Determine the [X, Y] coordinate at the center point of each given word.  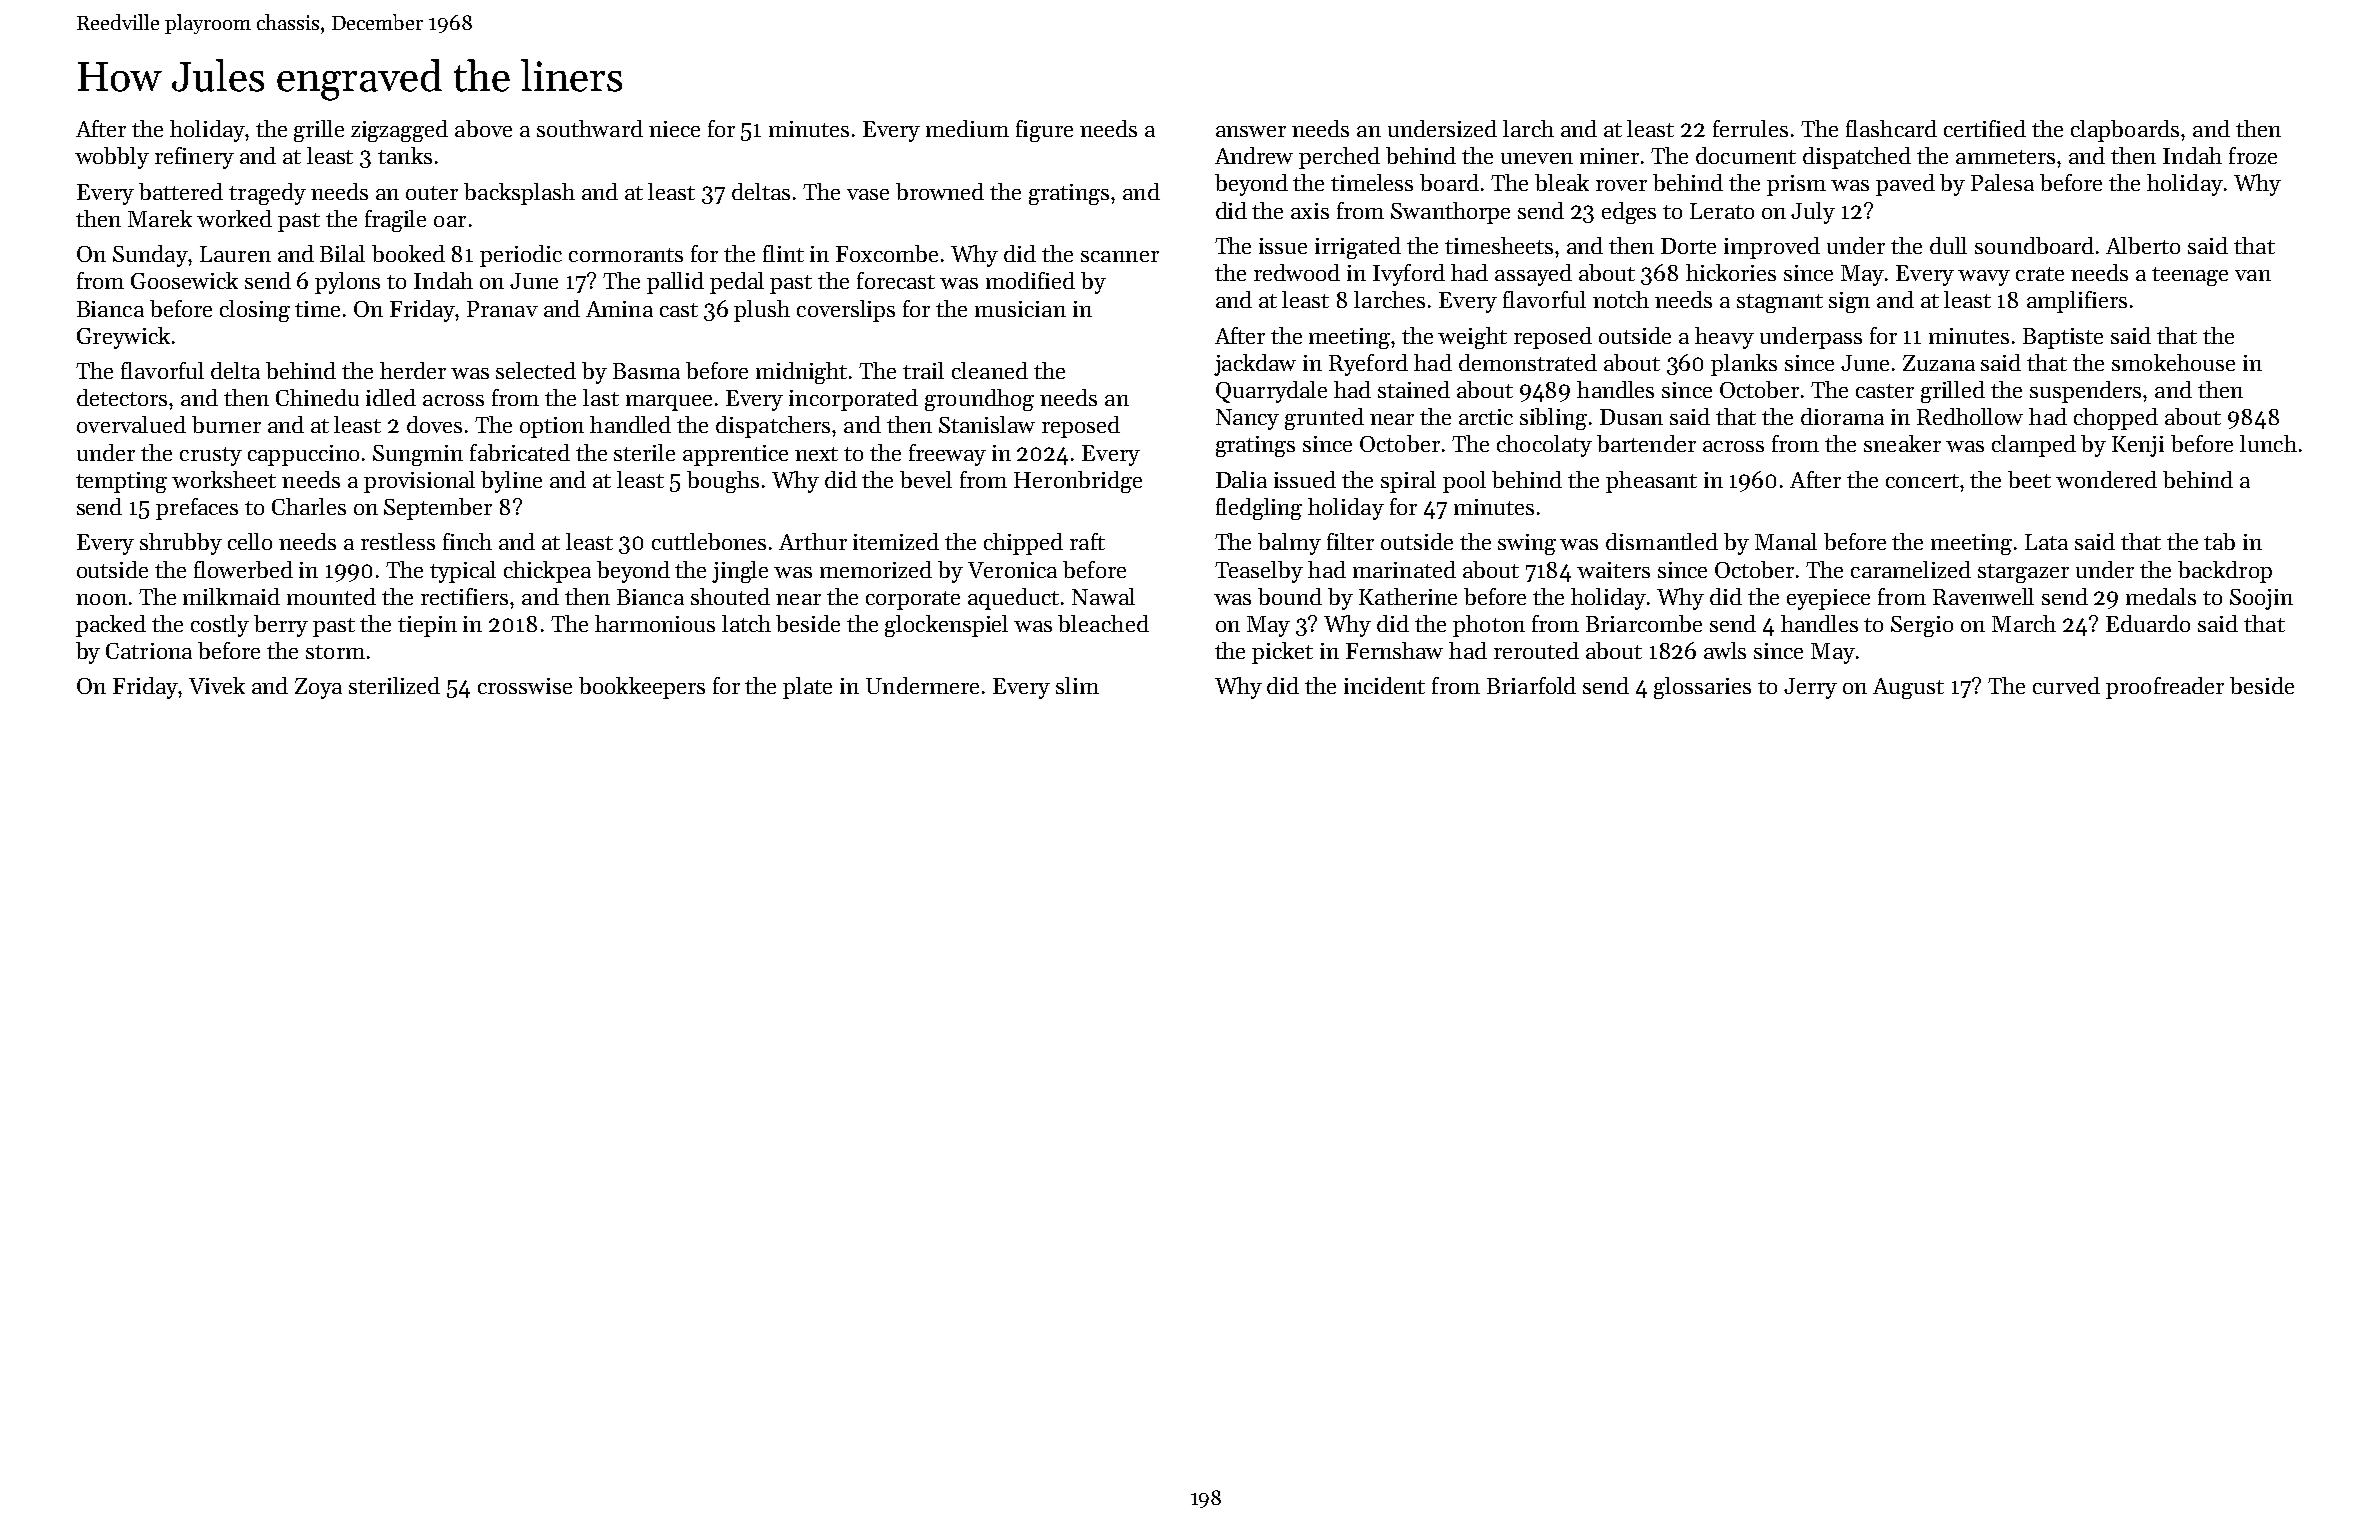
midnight [801, 373]
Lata [2046, 542]
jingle [740, 572]
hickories [1731, 272]
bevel [926, 479]
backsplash [519, 194]
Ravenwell [1983, 596]
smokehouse [2173, 362]
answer [1251, 131]
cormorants [626, 255]
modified [1030, 280]
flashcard [1891, 128]
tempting [121, 482]
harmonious [655, 623]
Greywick [123, 338]
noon [101, 599]
